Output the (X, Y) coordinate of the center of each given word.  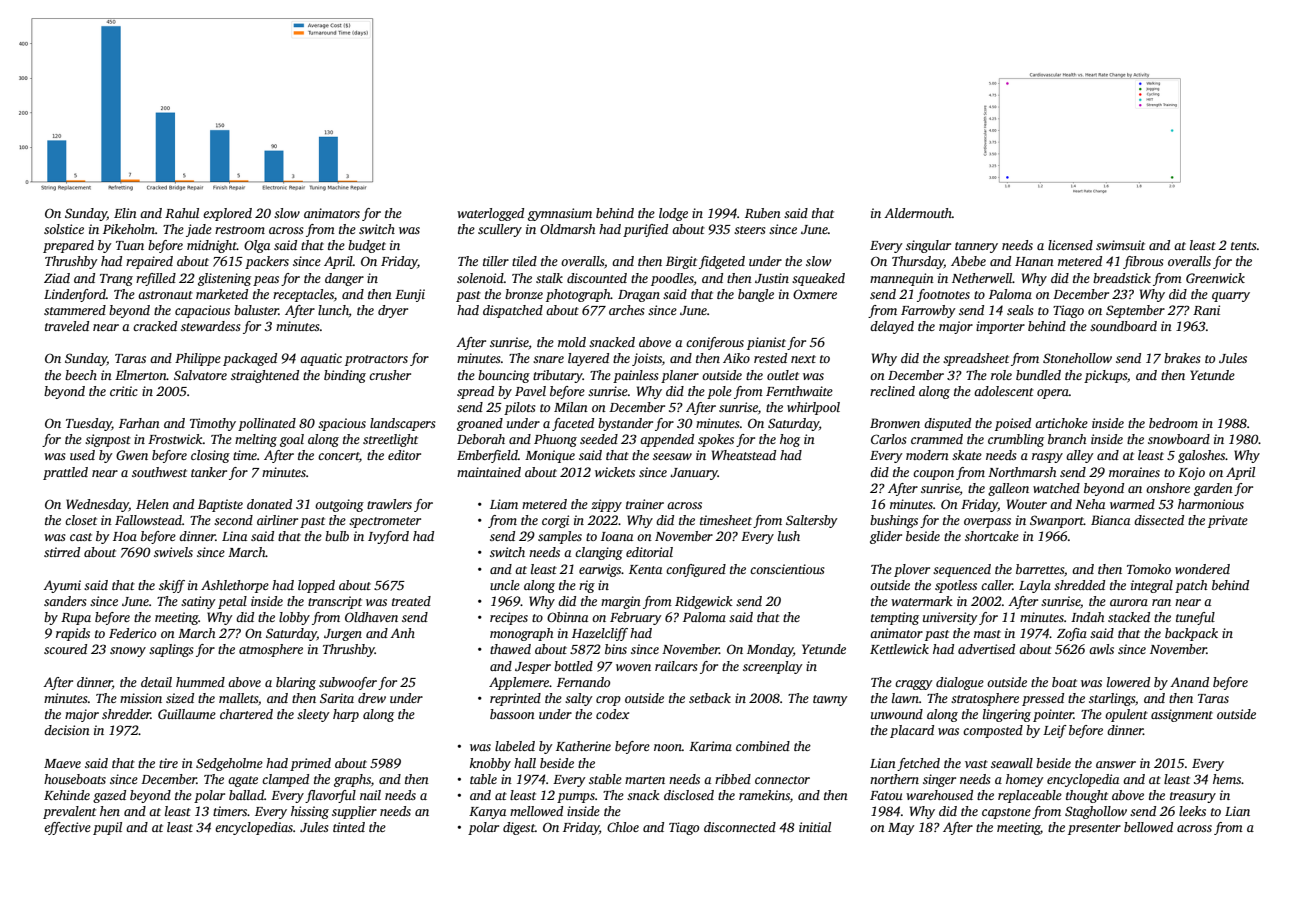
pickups (1105, 376)
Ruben (763, 213)
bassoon (512, 714)
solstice (64, 229)
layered (588, 359)
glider (886, 537)
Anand (1189, 682)
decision (67, 730)
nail (370, 795)
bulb (337, 536)
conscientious (787, 569)
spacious (342, 424)
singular (928, 246)
